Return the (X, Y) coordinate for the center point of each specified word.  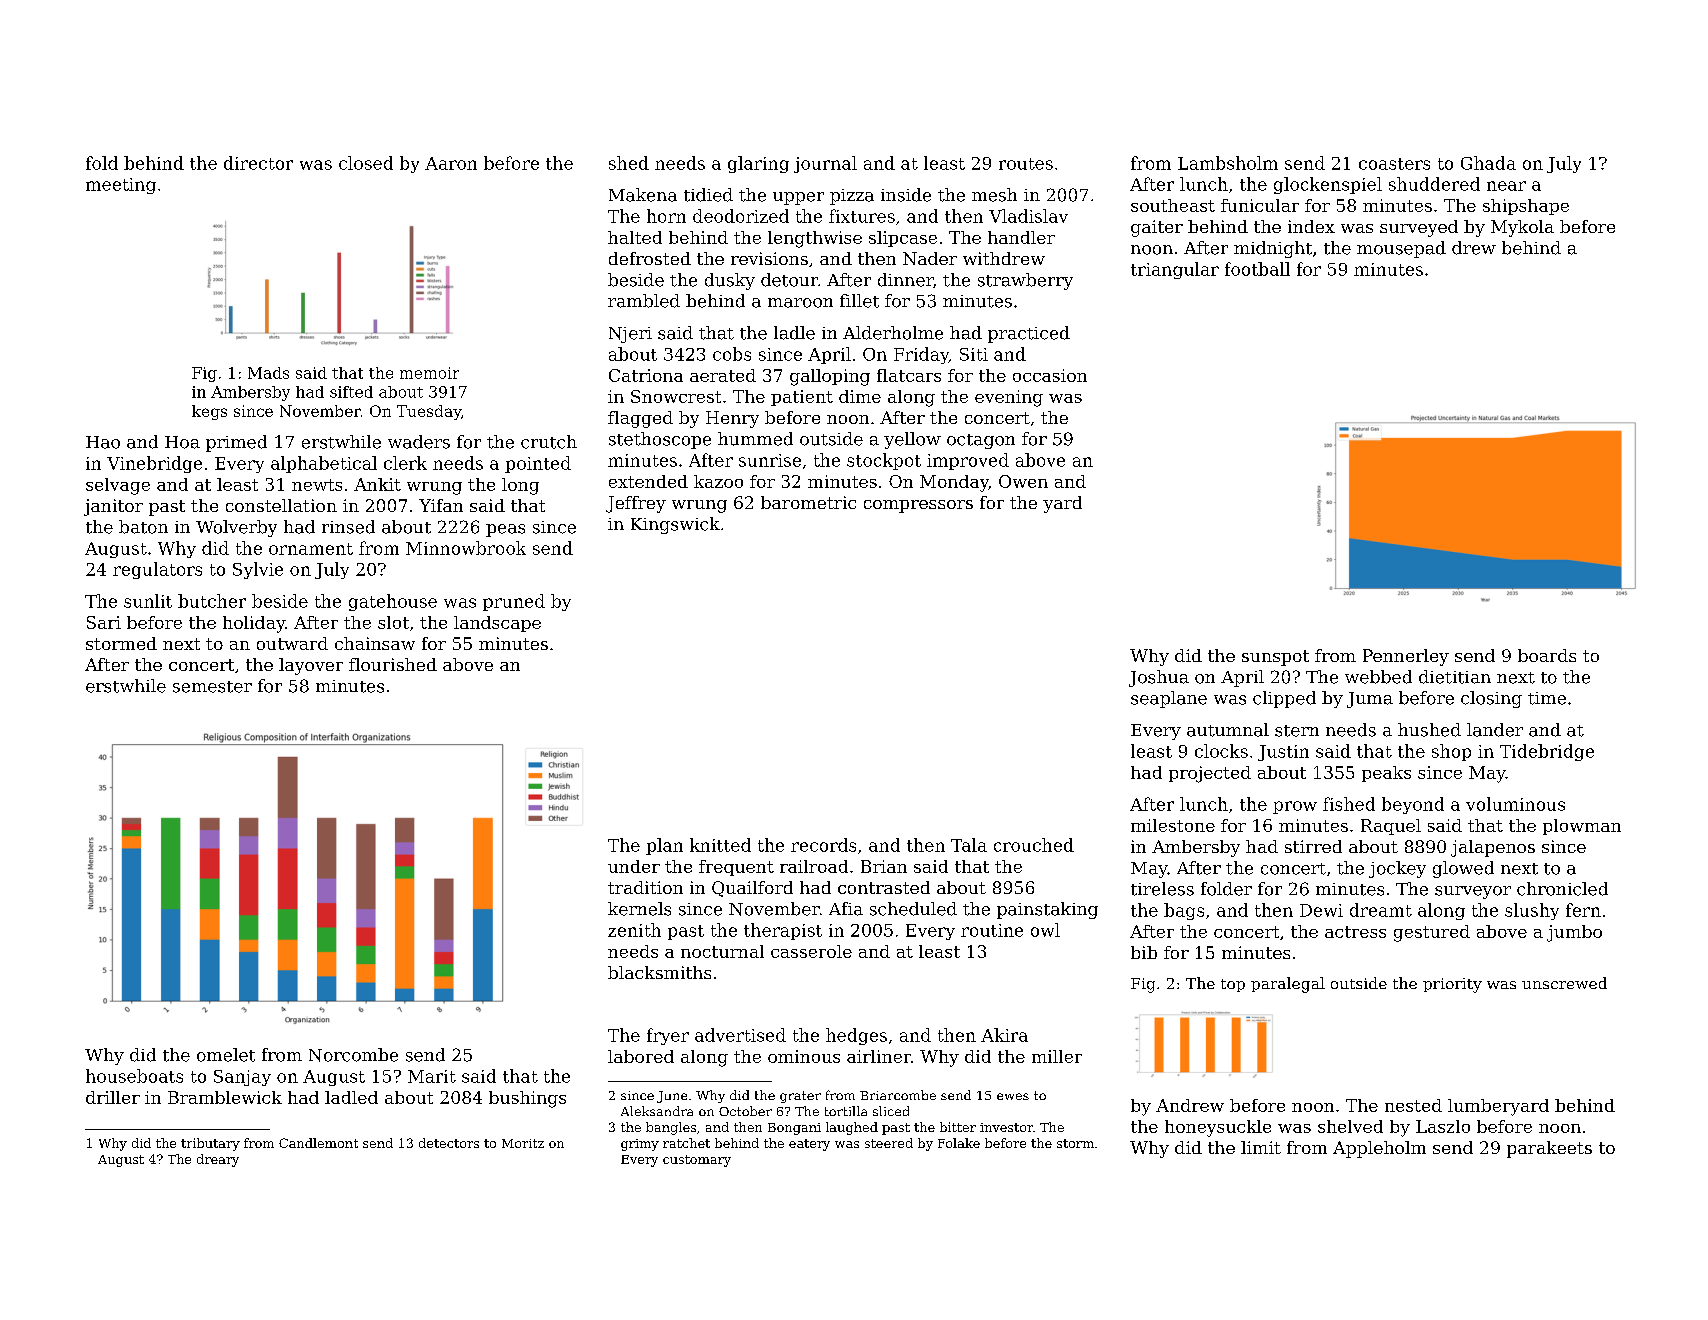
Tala (969, 845)
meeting (121, 186)
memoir (429, 373)
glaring (758, 164)
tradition (645, 887)
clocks (1221, 751)
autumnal (1228, 730)
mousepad (1401, 249)
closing (1491, 699)
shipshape (1526, 207)
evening (1009, 398)
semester (212, 687)
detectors (449, 1143)
